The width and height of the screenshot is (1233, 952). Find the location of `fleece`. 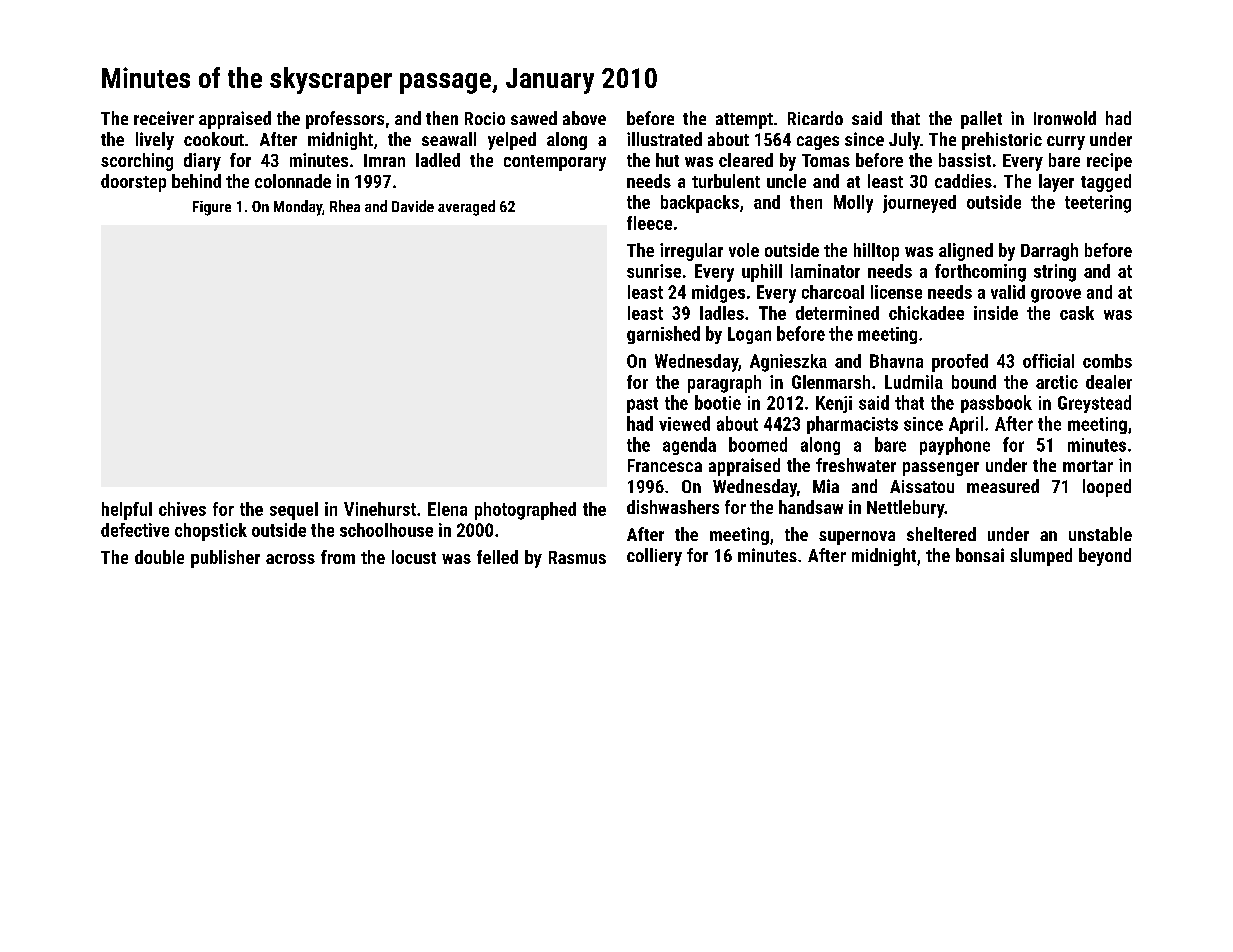

fleece is located at coordinates (649, 223).
